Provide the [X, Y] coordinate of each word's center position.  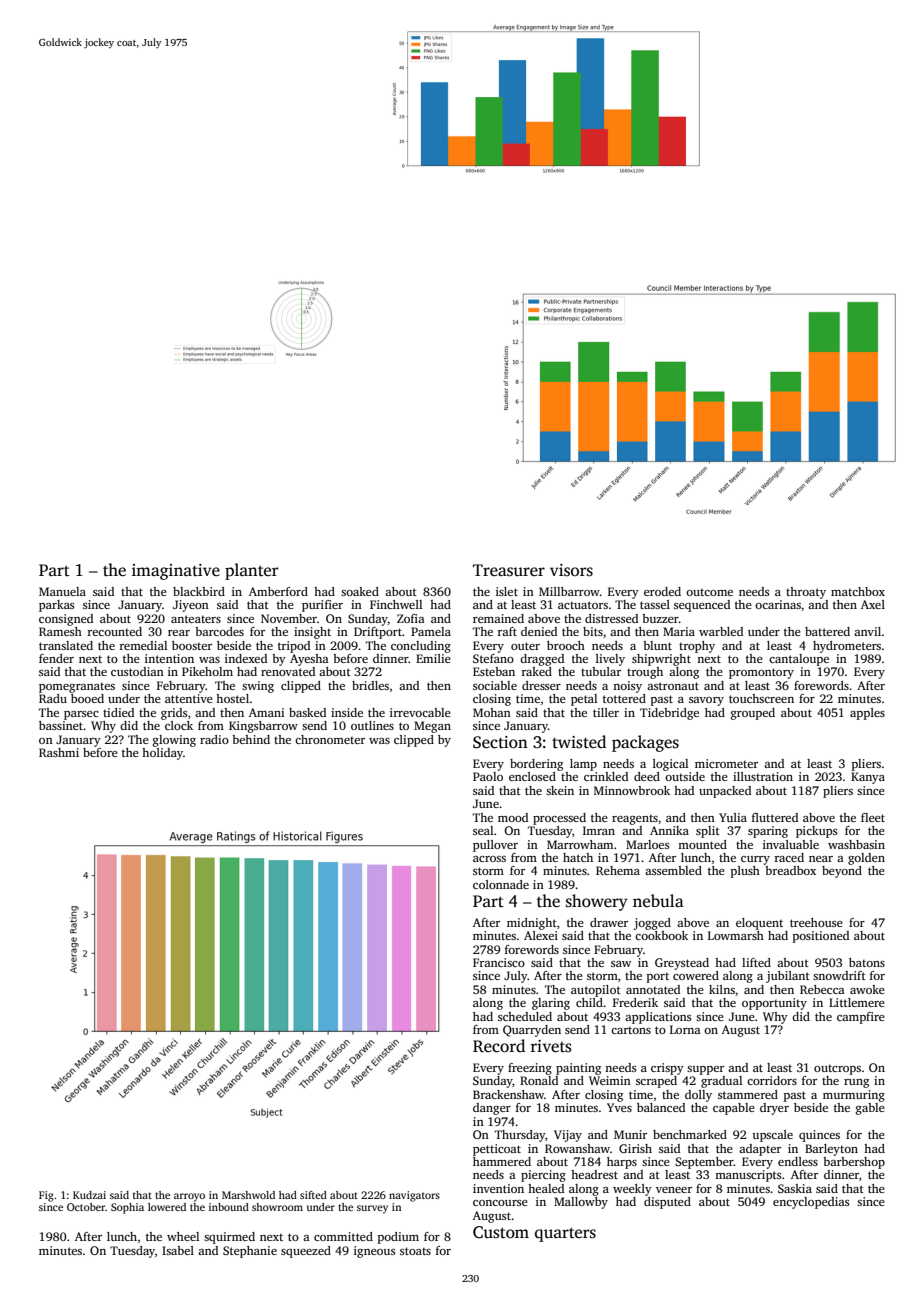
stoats [415, 1251]
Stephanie [250, 1252]
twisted [579, 742]
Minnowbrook [632, 790]
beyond [842, 872]
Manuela [62, 591]
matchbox [858, 591]
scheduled [525, 1016]
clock [179, 725]
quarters [565, 1234]
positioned [821, 937]
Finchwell [396, 604]
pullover [495, 846]
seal [483, 830]
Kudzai [89, 1195]
